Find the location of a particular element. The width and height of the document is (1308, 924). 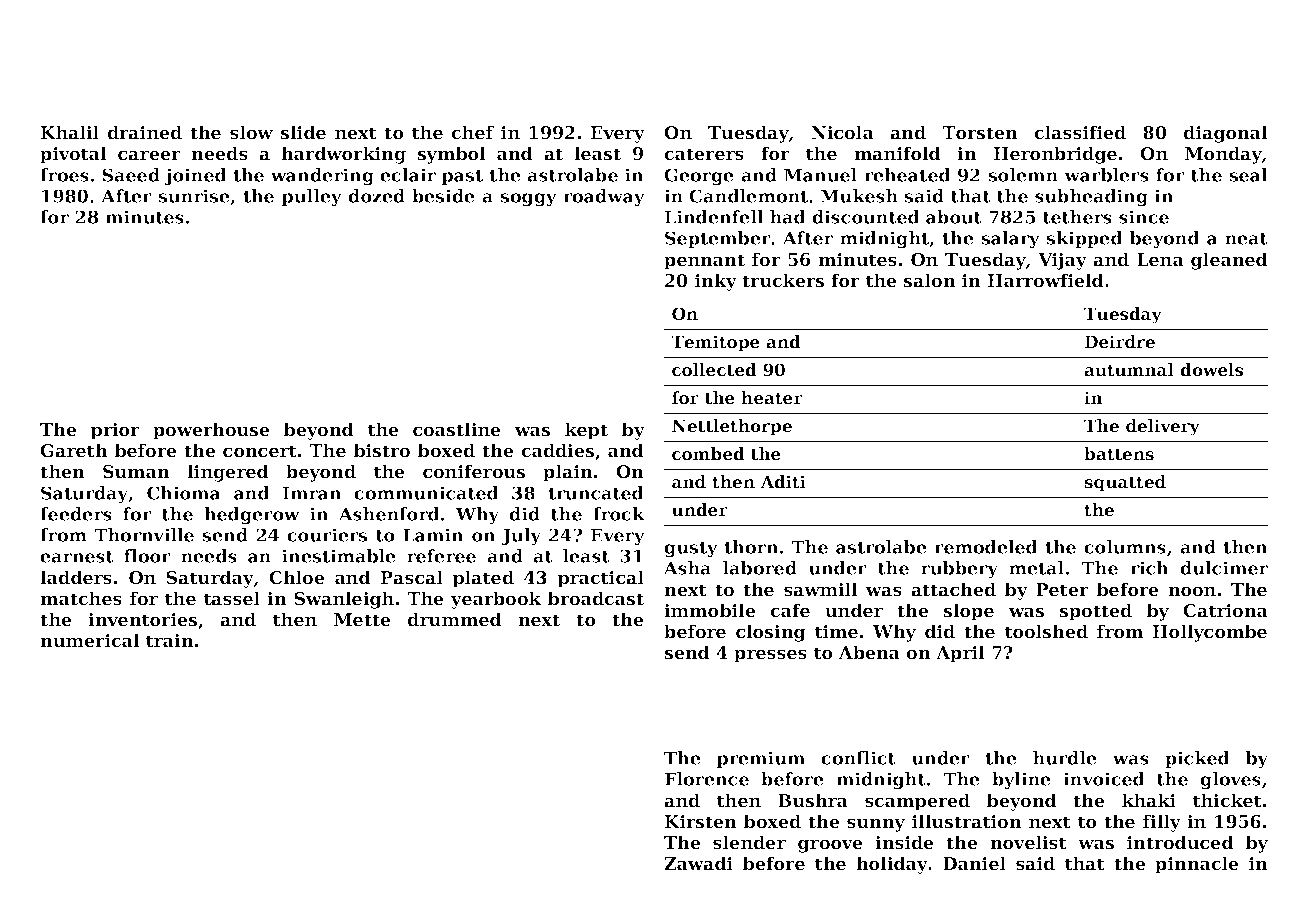

September is located at coordinates (718, 239).
